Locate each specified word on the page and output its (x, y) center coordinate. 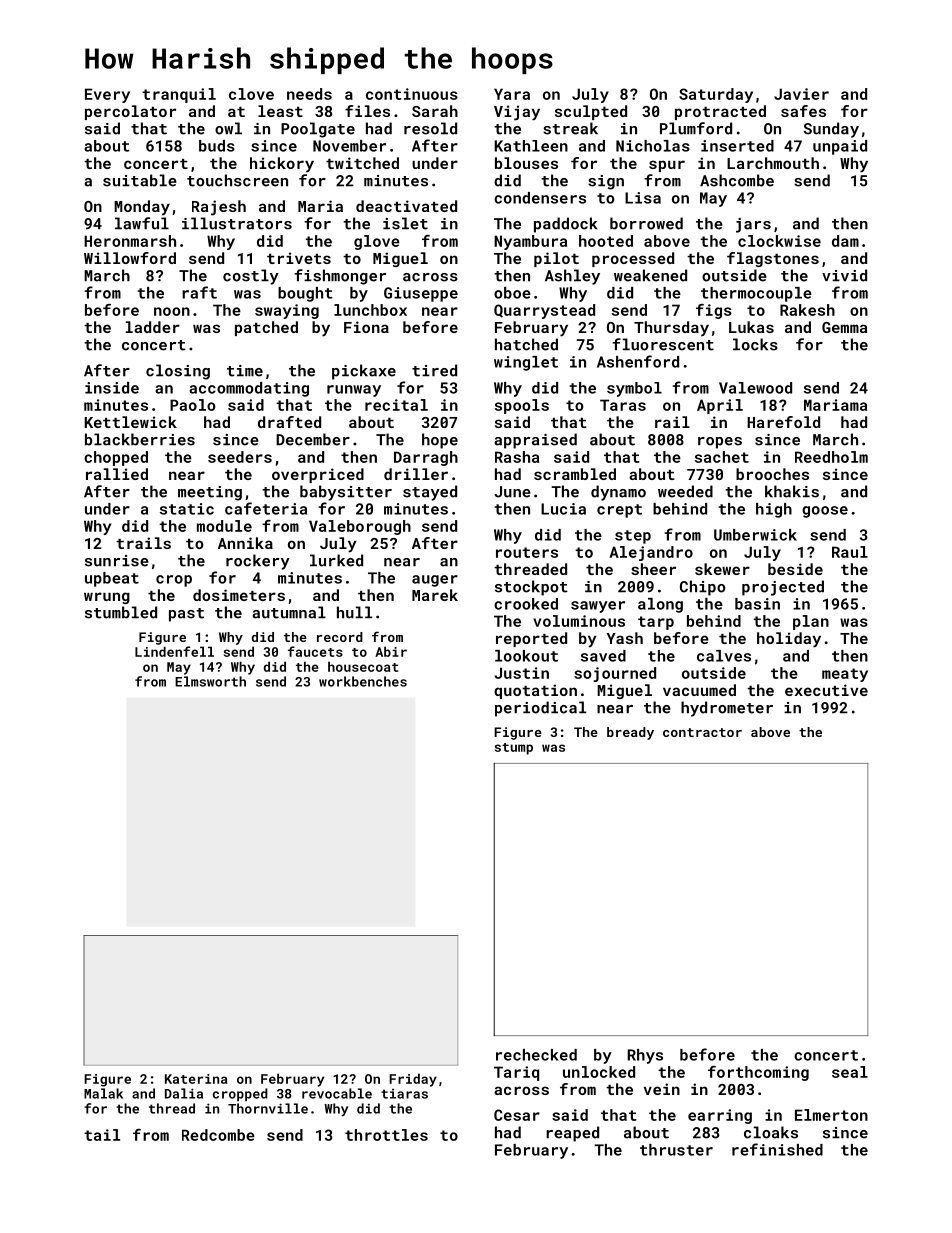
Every (107, 95)
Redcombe (218, 1135)
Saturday (716, 95)
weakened (650, 275)
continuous (412, 94)
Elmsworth (210, 681)
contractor (702, 732)
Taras (623, 405)
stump (514, 749)
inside (112, 388)
